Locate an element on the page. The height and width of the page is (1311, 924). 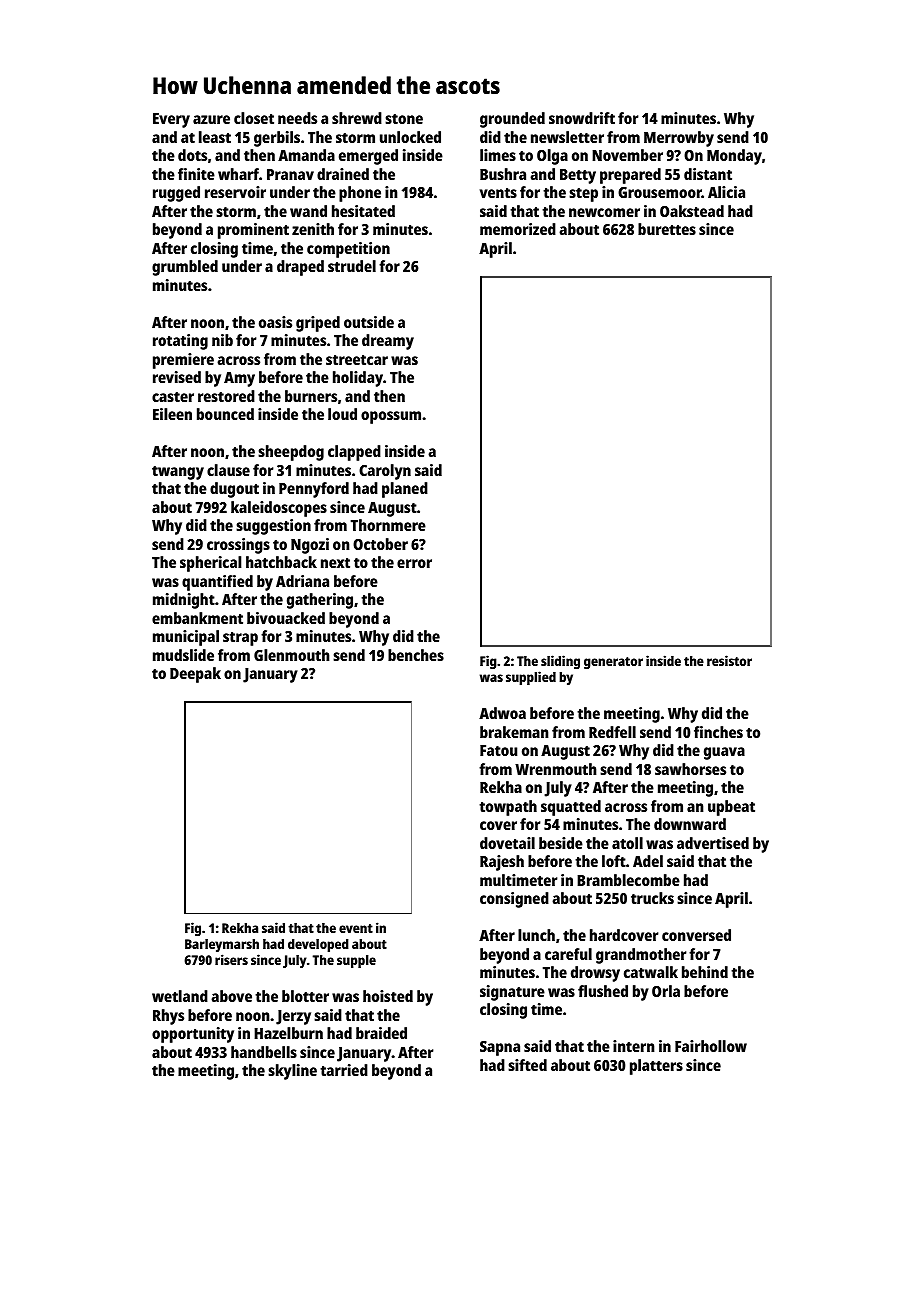
Deepak is located at coordinates (195, 675).
